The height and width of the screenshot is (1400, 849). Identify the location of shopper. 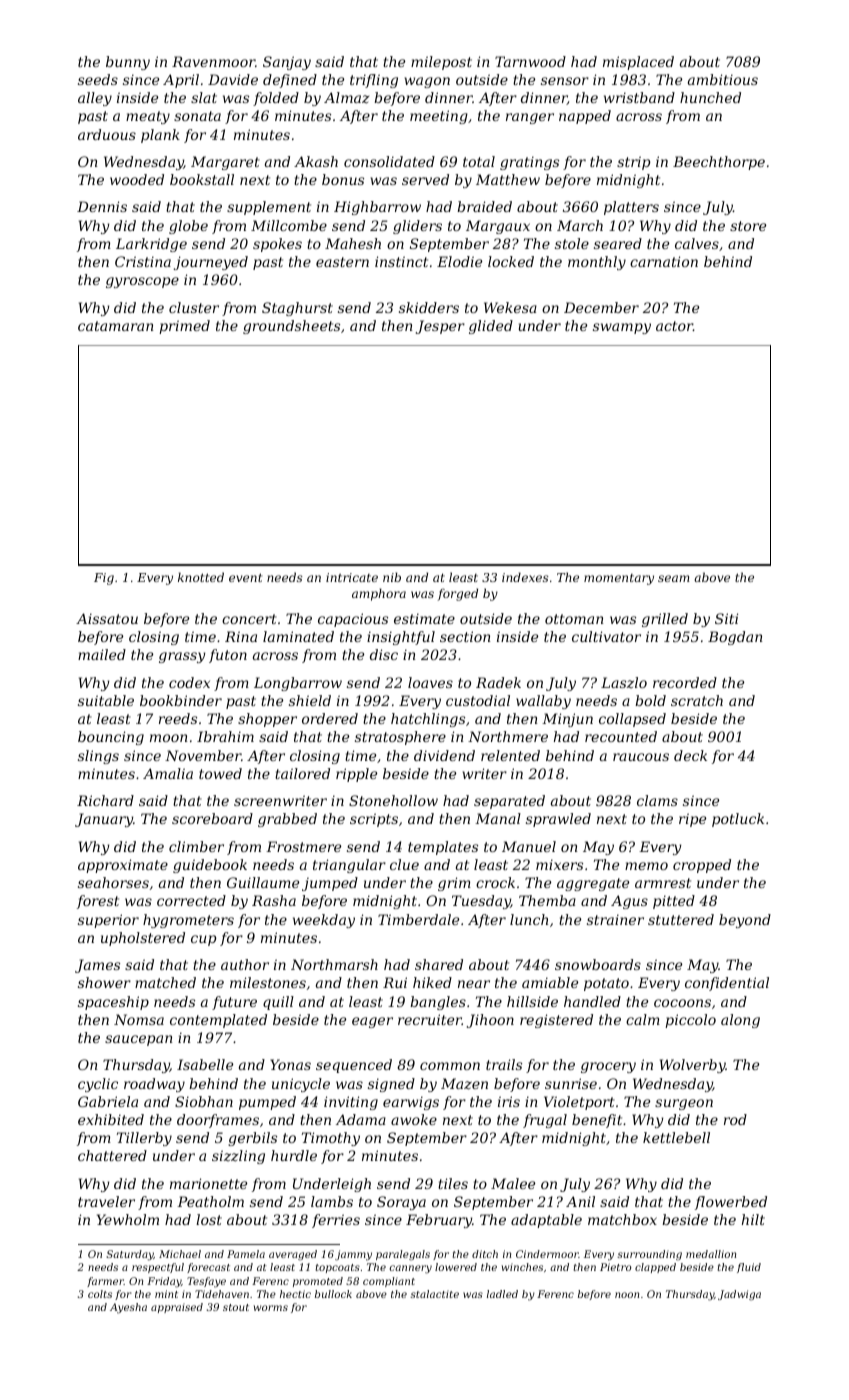
(267, 720).
